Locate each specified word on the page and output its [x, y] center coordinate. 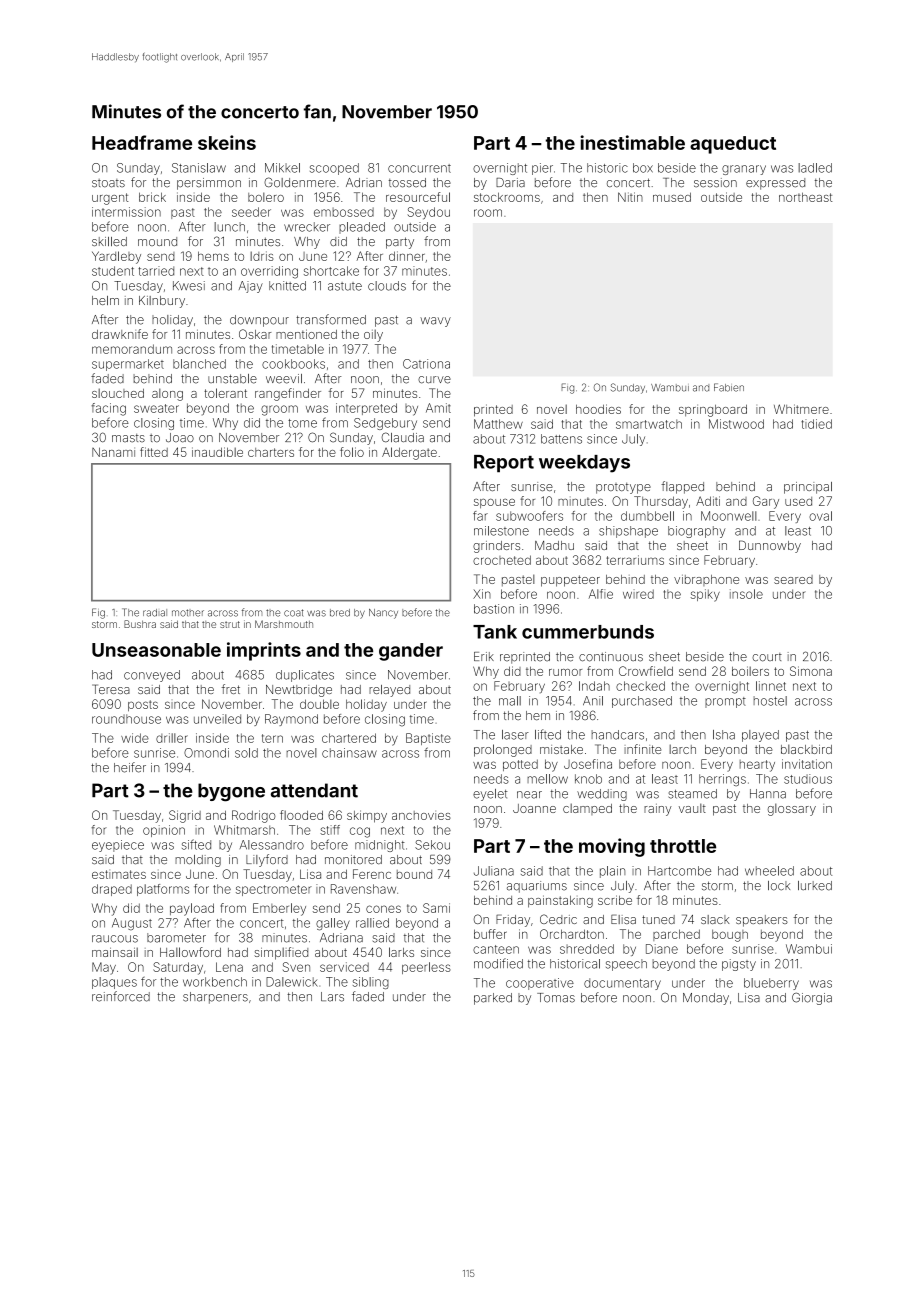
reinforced [121, 996]
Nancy [383, 614]
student [113, 271]
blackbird [806, 749]
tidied [816, 424]
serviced [344, 967]
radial [155, 613]
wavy [435, 322]
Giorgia [812, 999]
